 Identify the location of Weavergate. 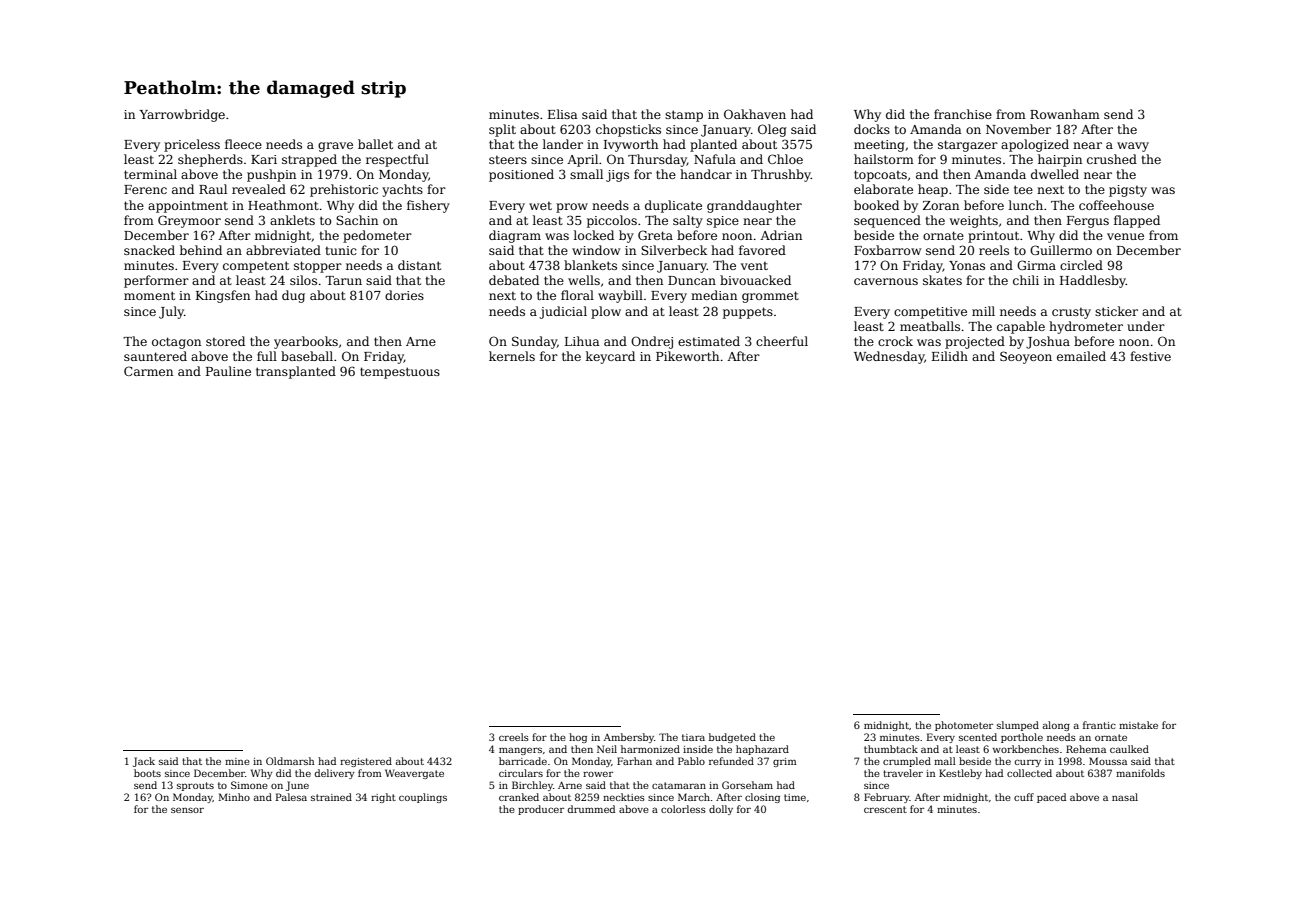
(414, 774).
